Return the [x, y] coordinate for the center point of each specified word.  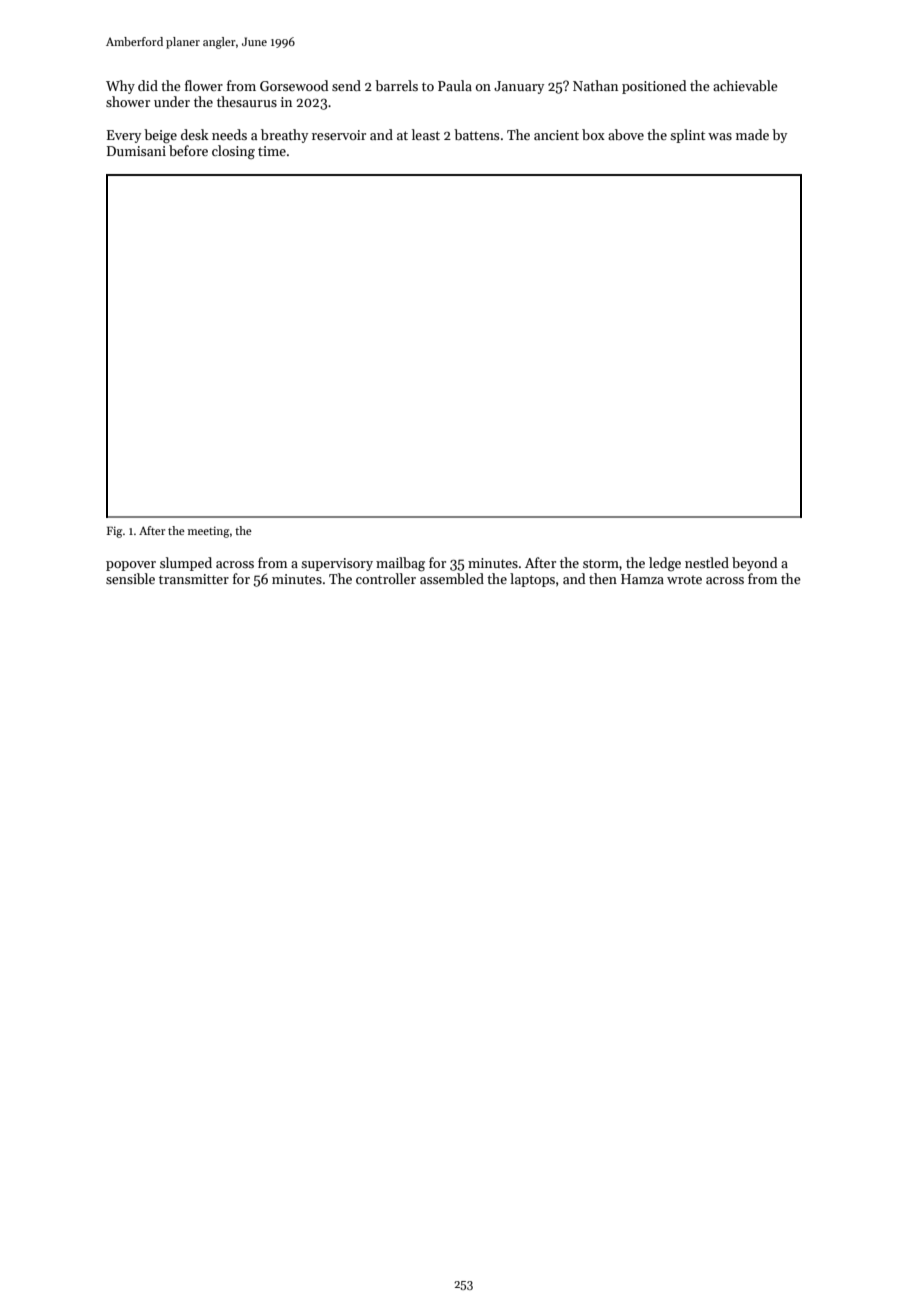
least [426, 134]
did [148, 85]
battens [476, 134]
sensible [130, 578]
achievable [745, 85]
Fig [114, 532]
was [720, 136]
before [188, 150]
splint [687, 136]
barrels [396, 85]
